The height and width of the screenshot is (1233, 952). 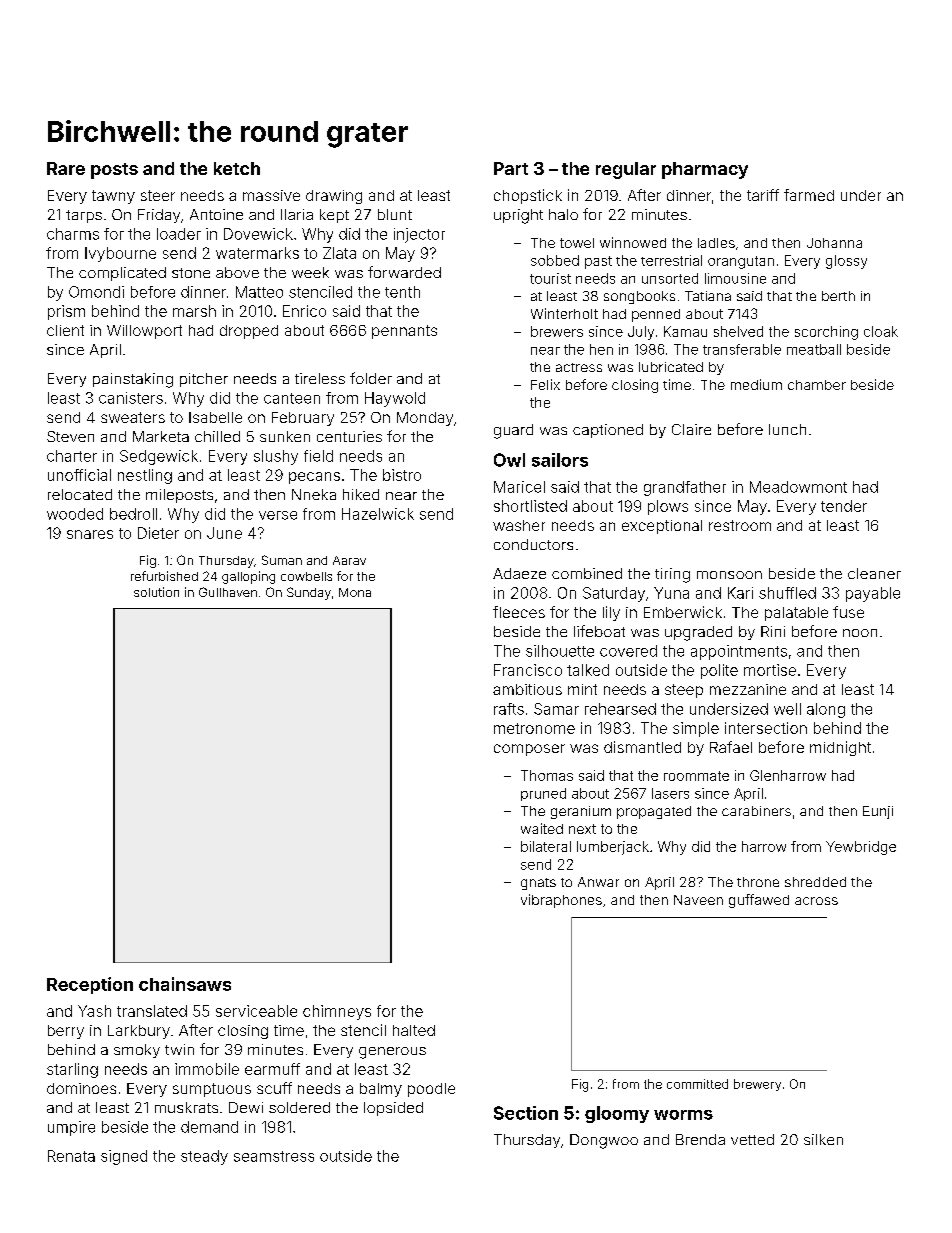 I want to click on halted, so click(x=414, y=1030).
